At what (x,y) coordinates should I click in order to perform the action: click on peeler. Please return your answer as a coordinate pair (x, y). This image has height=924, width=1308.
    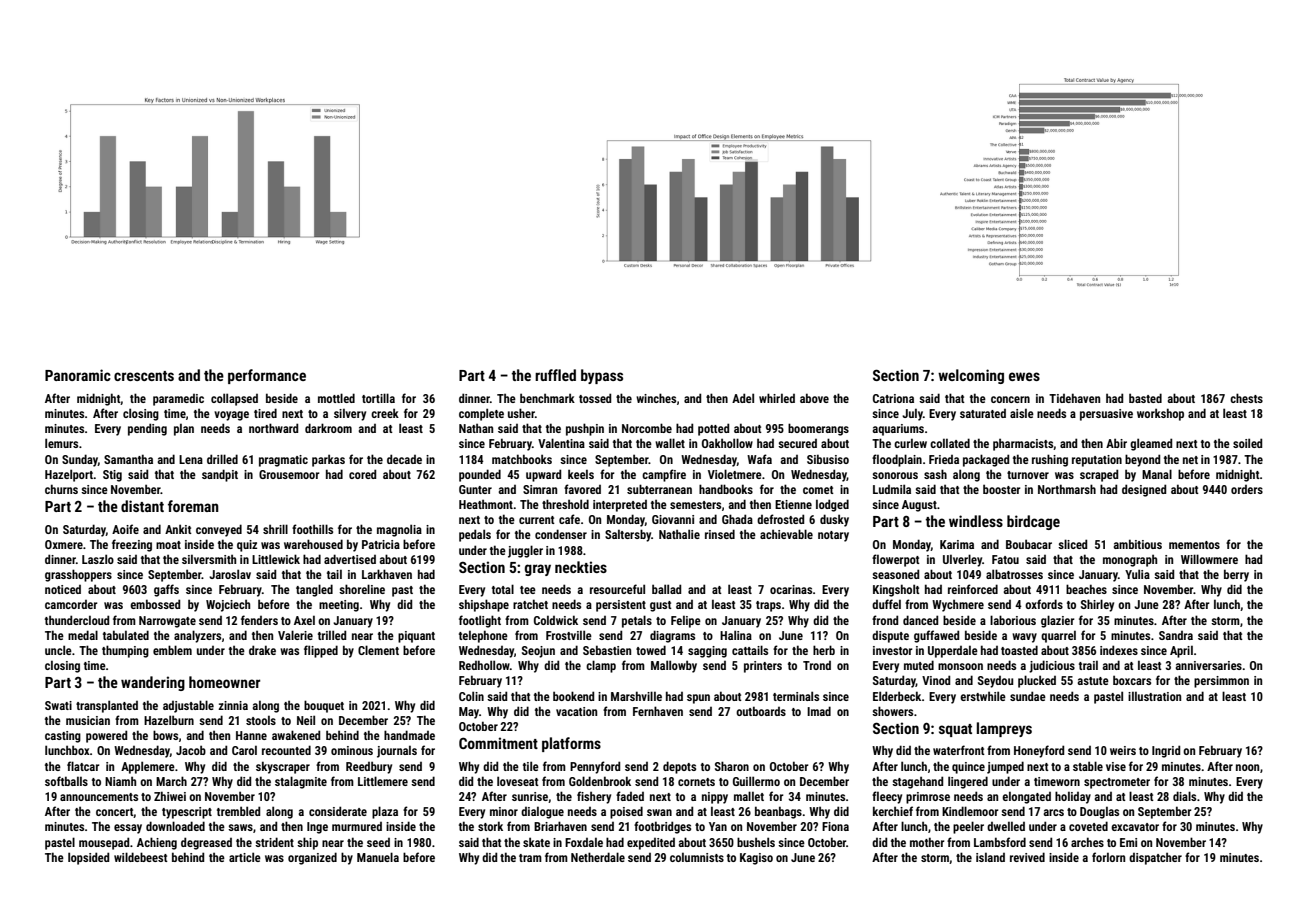
    Looking at the image, I should click on (968, 827).
